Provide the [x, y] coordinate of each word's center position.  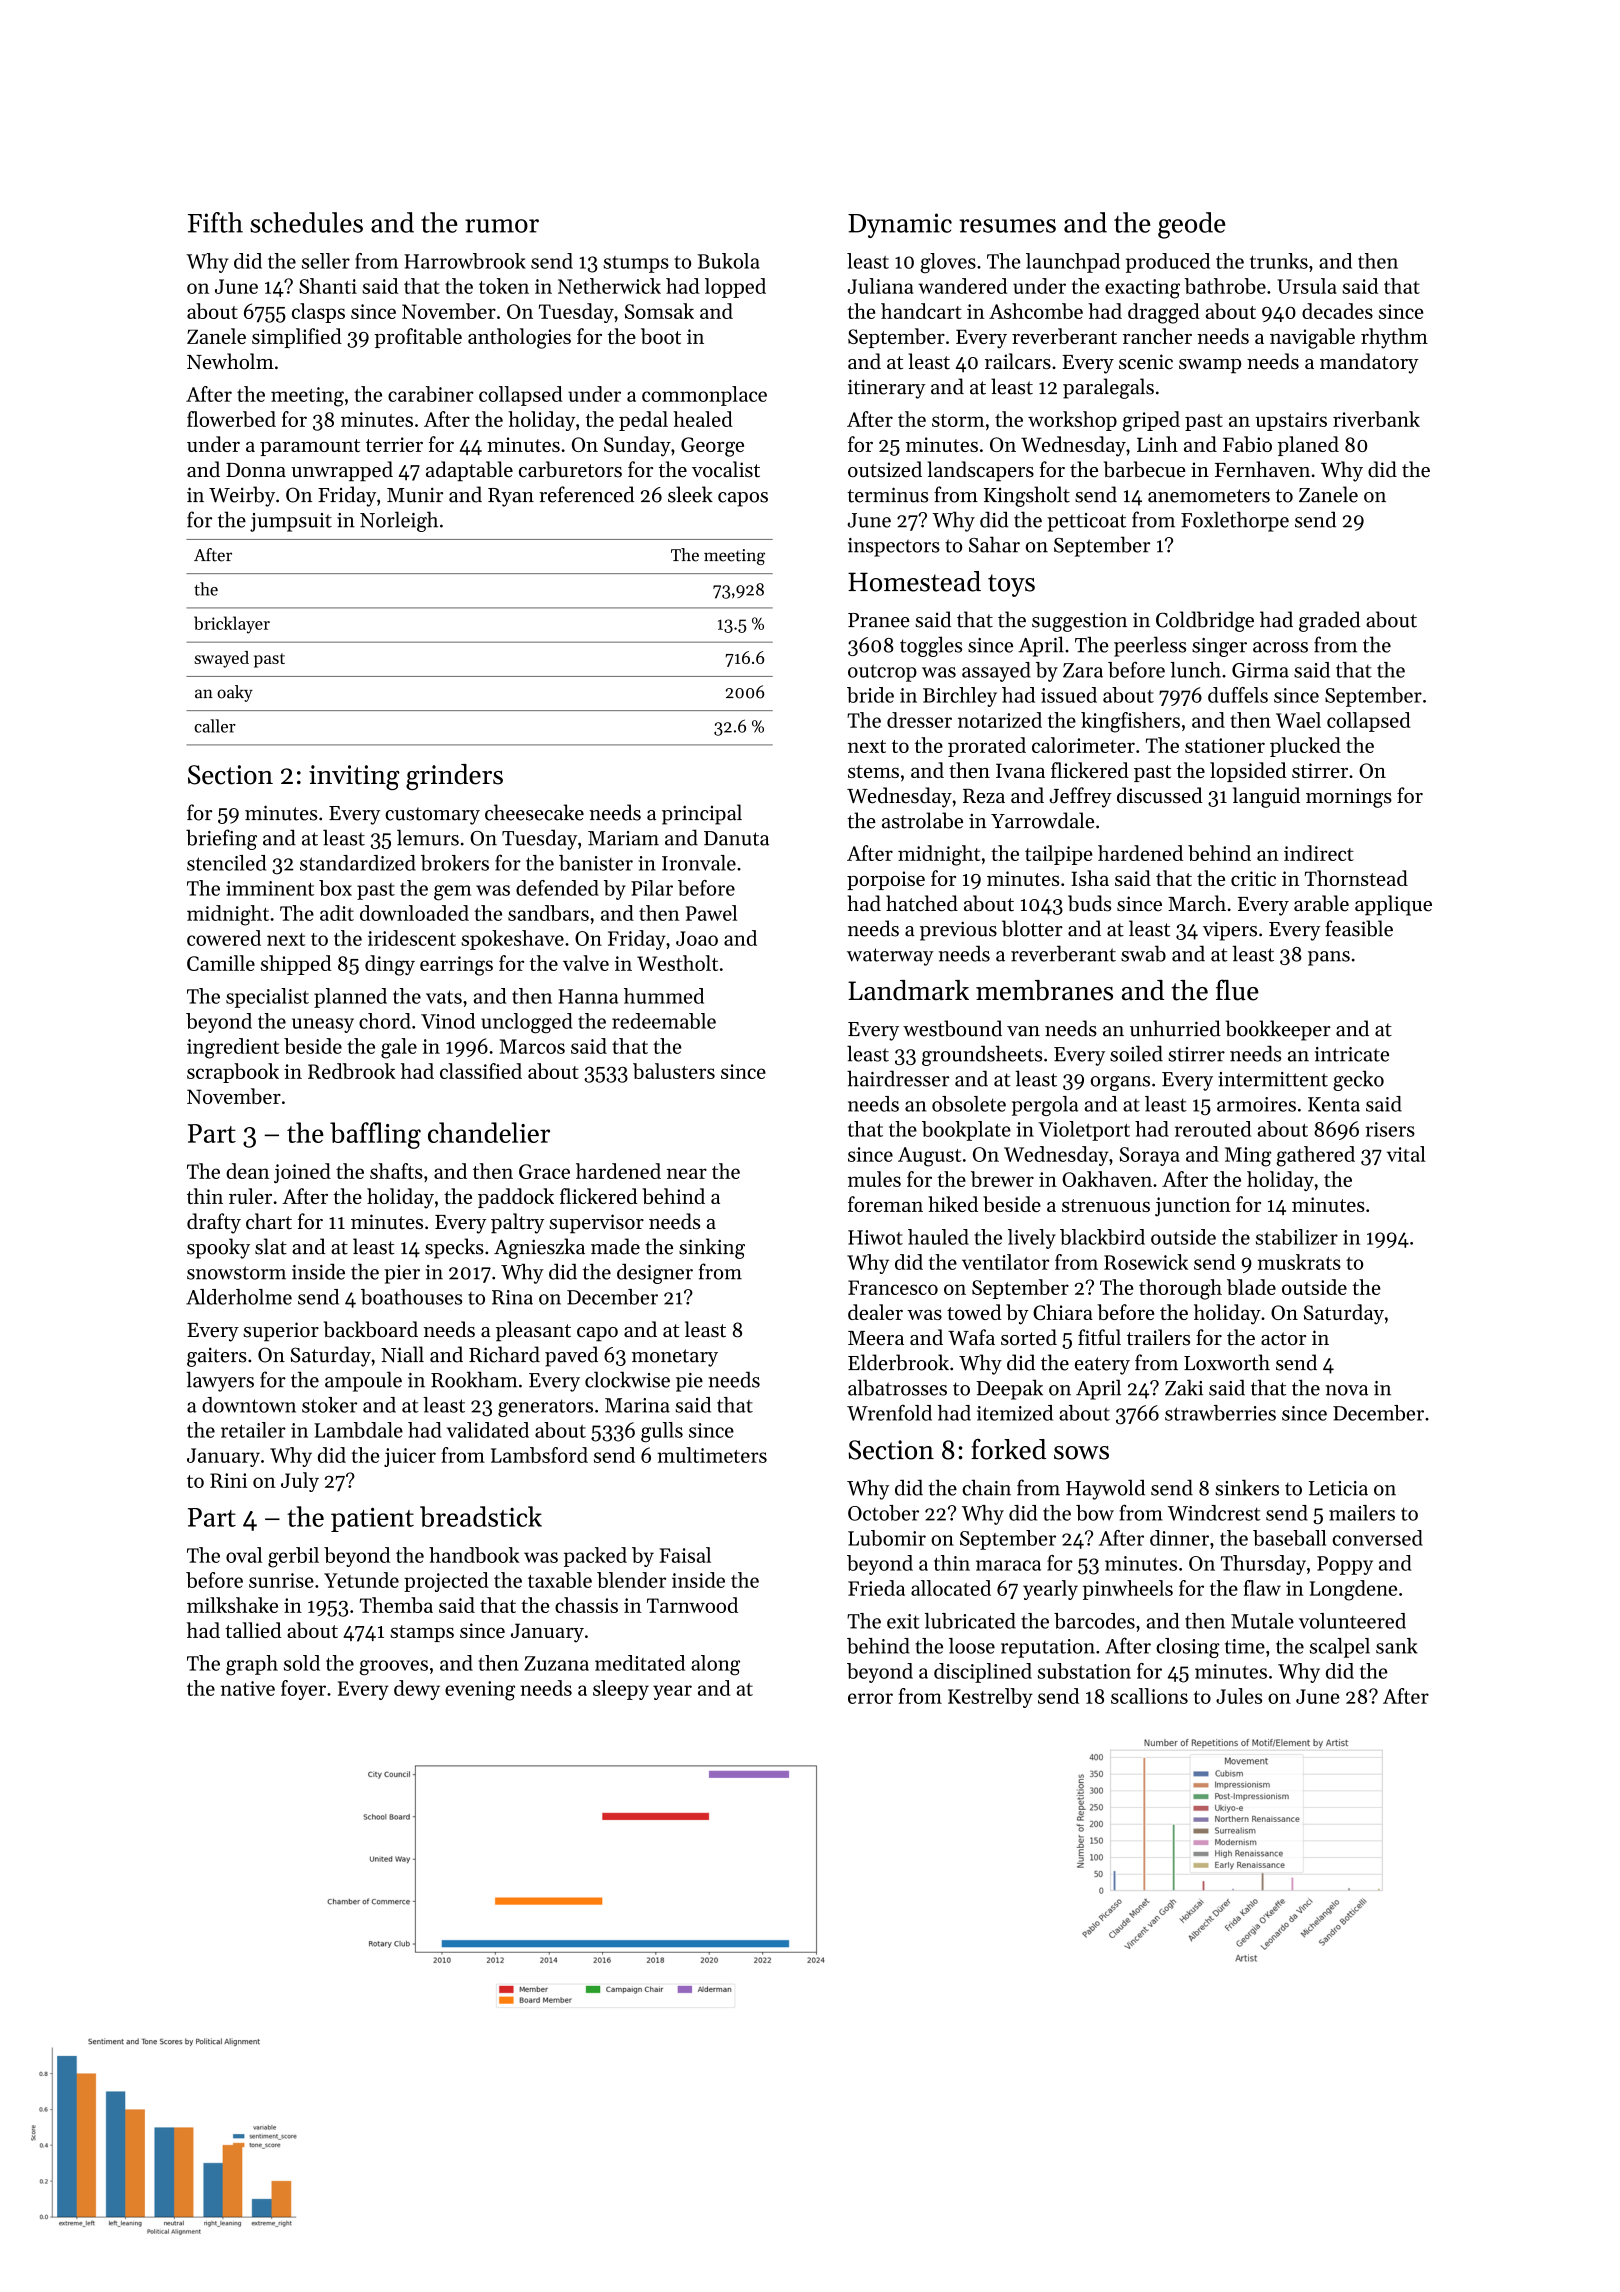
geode [1192, 225]
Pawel [711, 913]
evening [480, 1691]
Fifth [215, 222]
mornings [1349, 798]
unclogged [527, 1023]
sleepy [621, 1690]
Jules [1239, 1696]
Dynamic [900, 225]
